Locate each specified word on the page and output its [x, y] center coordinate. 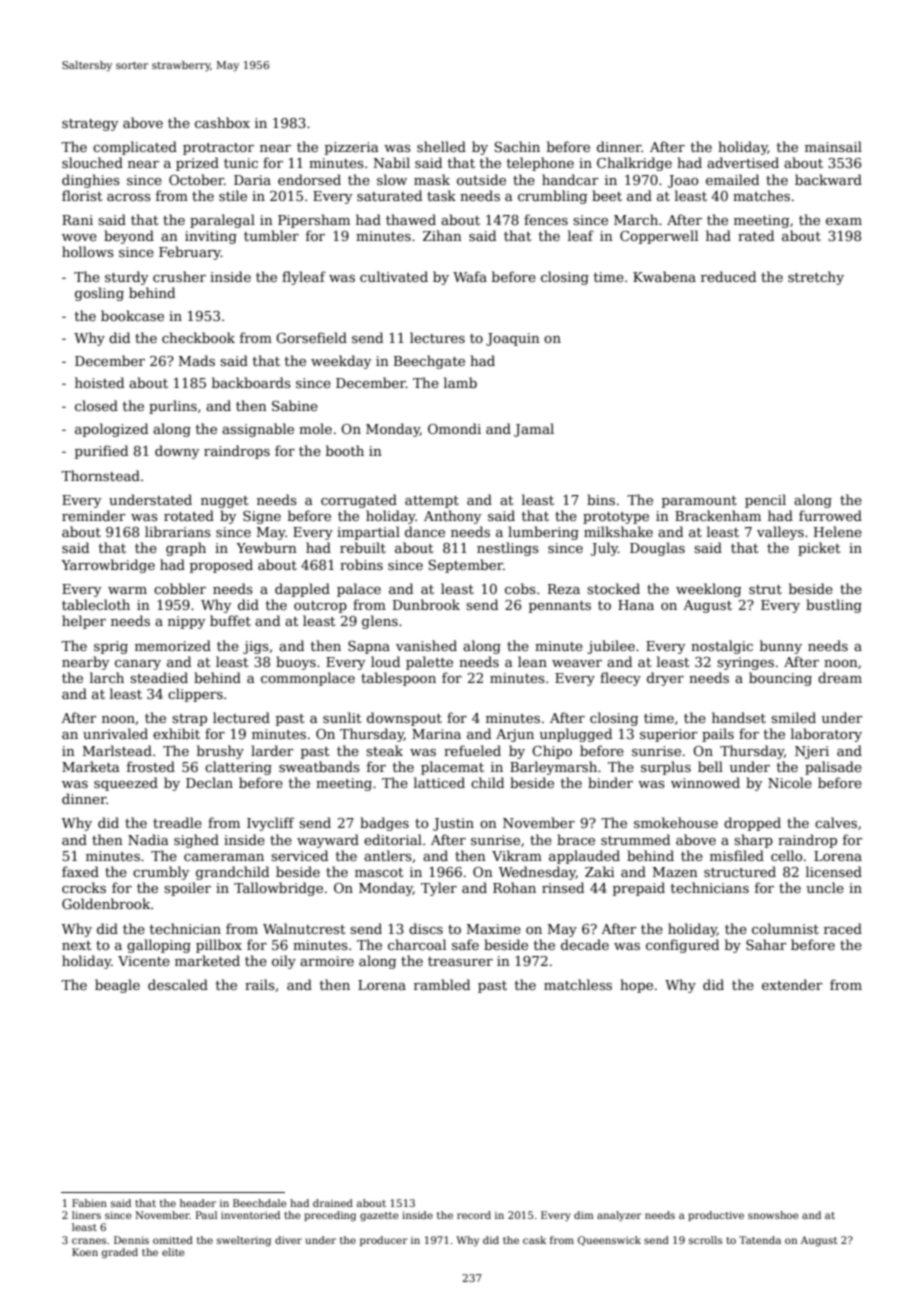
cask [534, 1240]
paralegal [222, 221]
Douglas [657, 549]
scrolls [705, 1240]
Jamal [534, 430]
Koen [85, 1252]
